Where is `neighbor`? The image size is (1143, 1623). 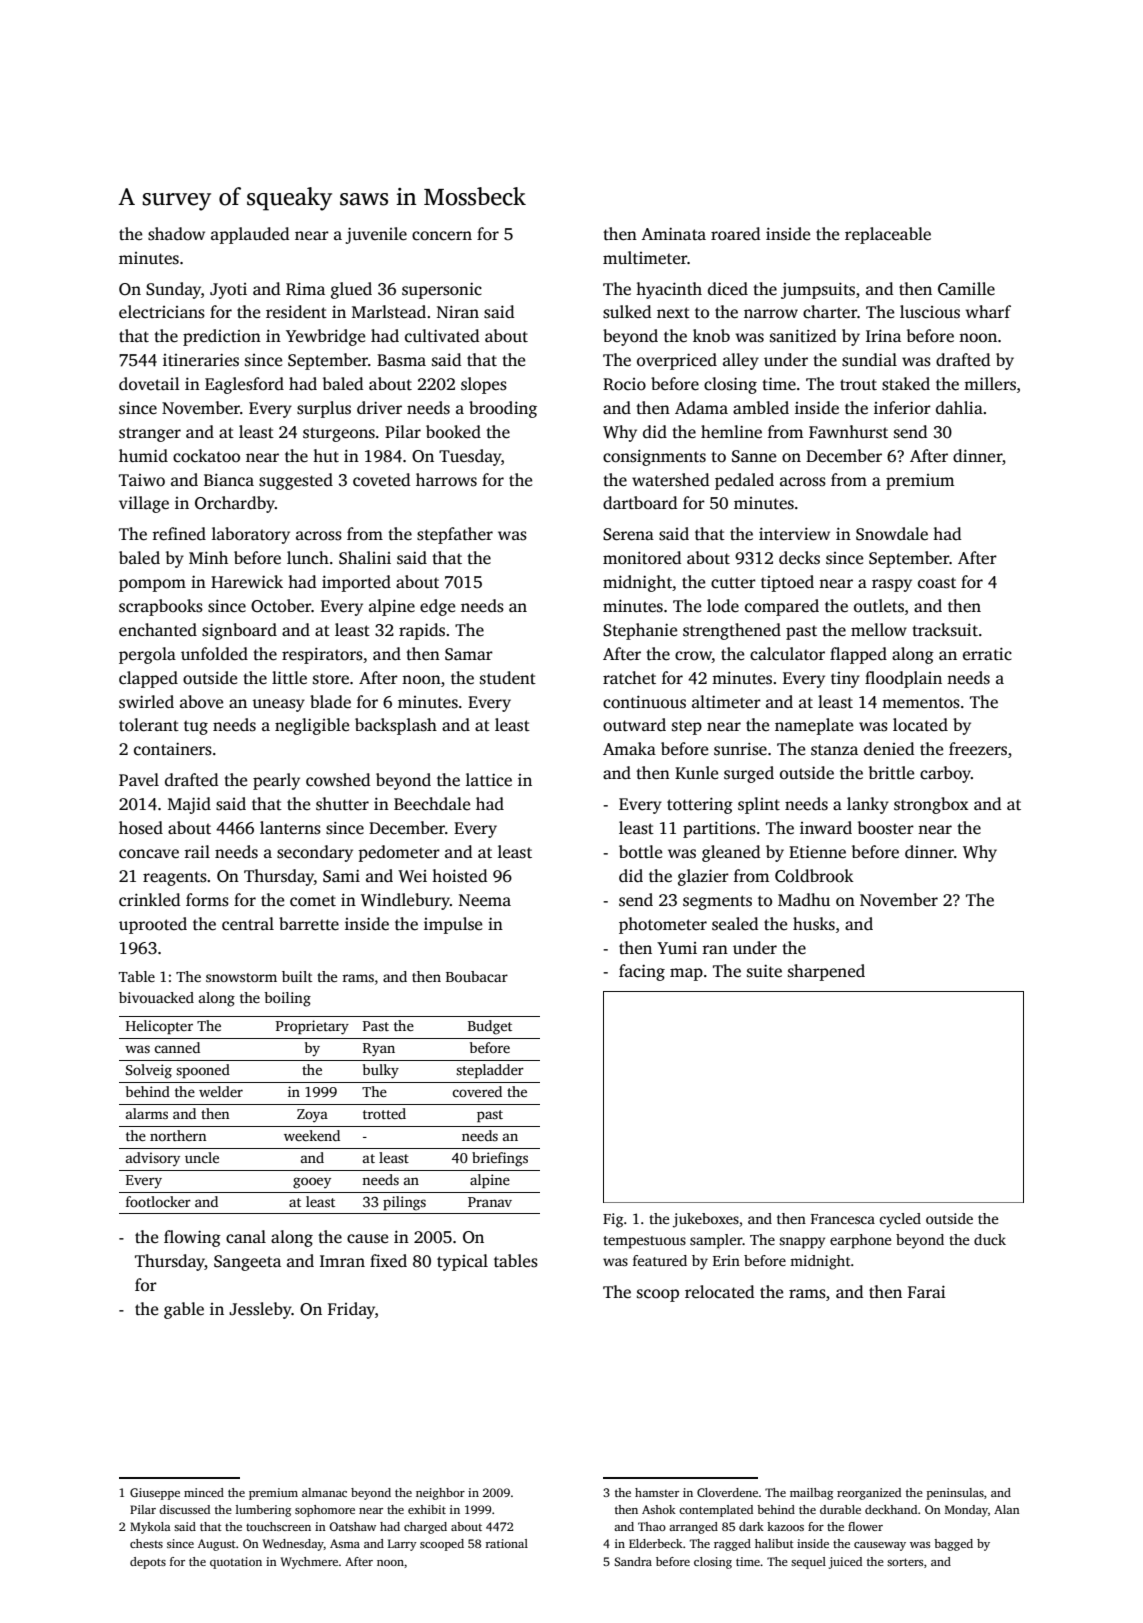 neighbor is located at coordinates (440, 1494).
